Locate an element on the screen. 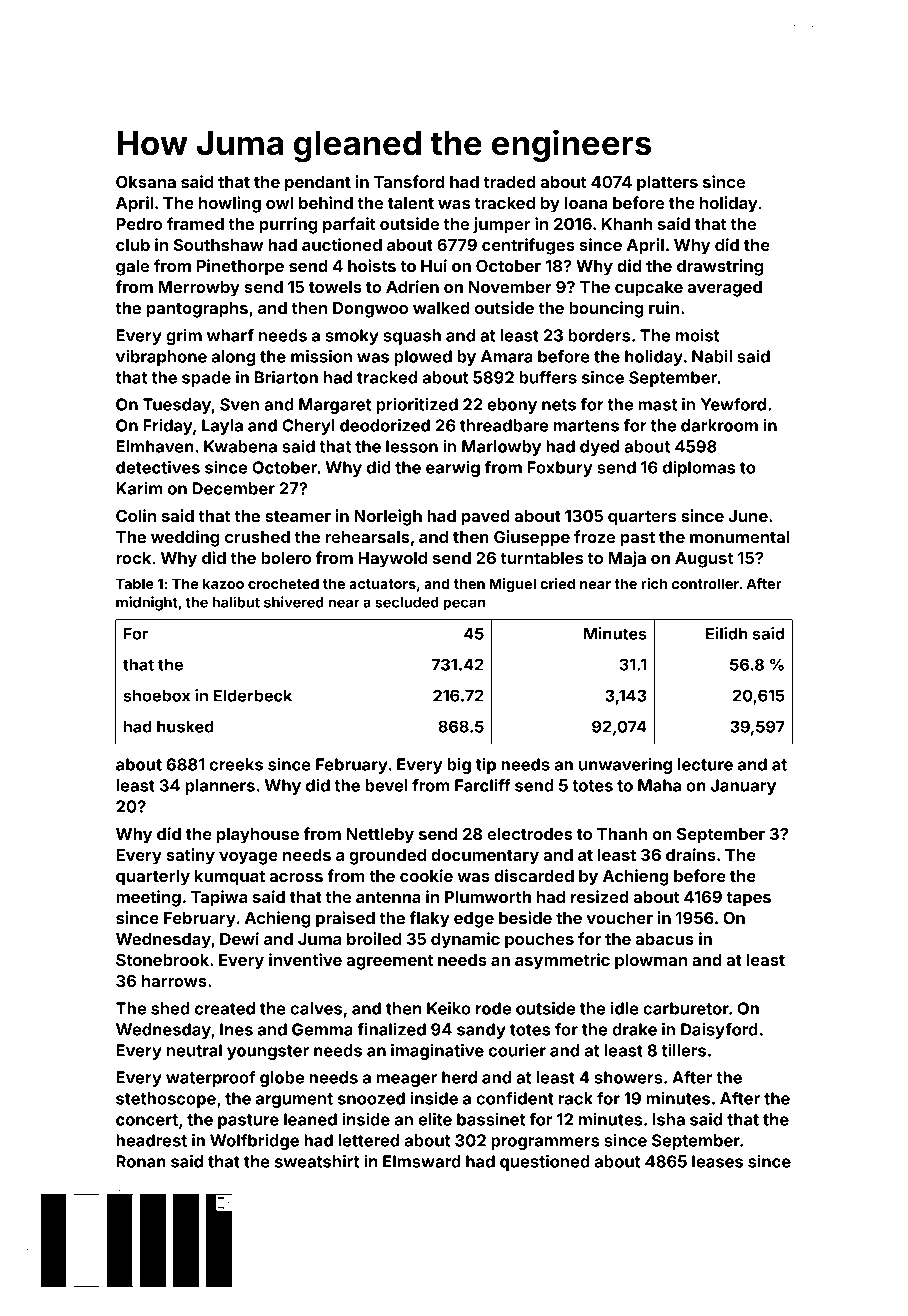  snoozed is located at coordinates (371, 1098).
